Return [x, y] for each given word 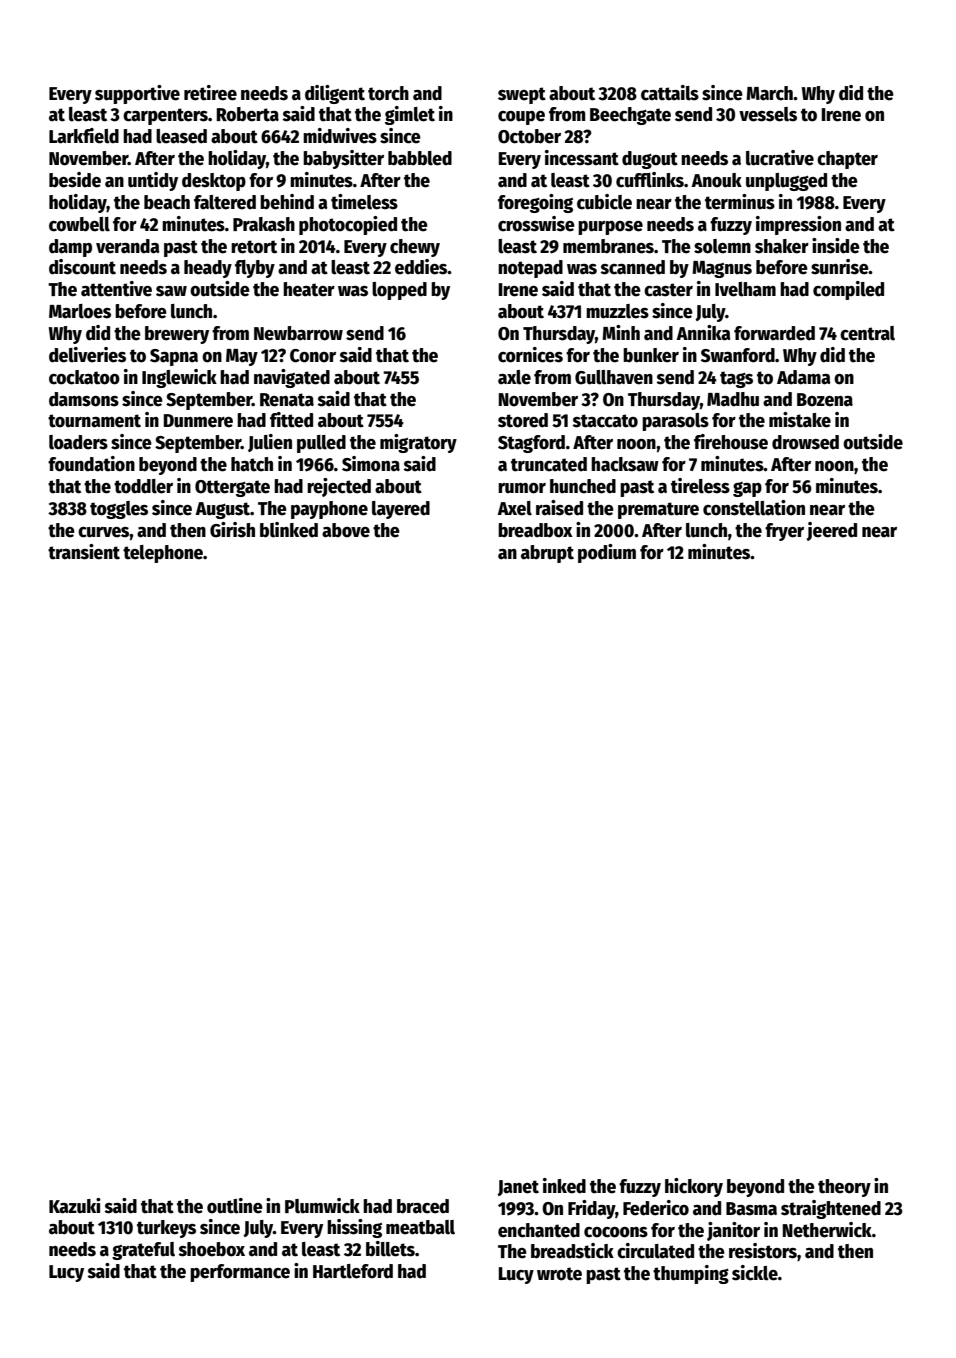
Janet [518, 1188]
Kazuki [75, 1206]
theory [844, 1188]
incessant [582, 158]
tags [736, 379]
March [769, 93]
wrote [559, 1274]
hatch [252, 464]
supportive [137, 94]
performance [240, 1273]
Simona [371, 464]
